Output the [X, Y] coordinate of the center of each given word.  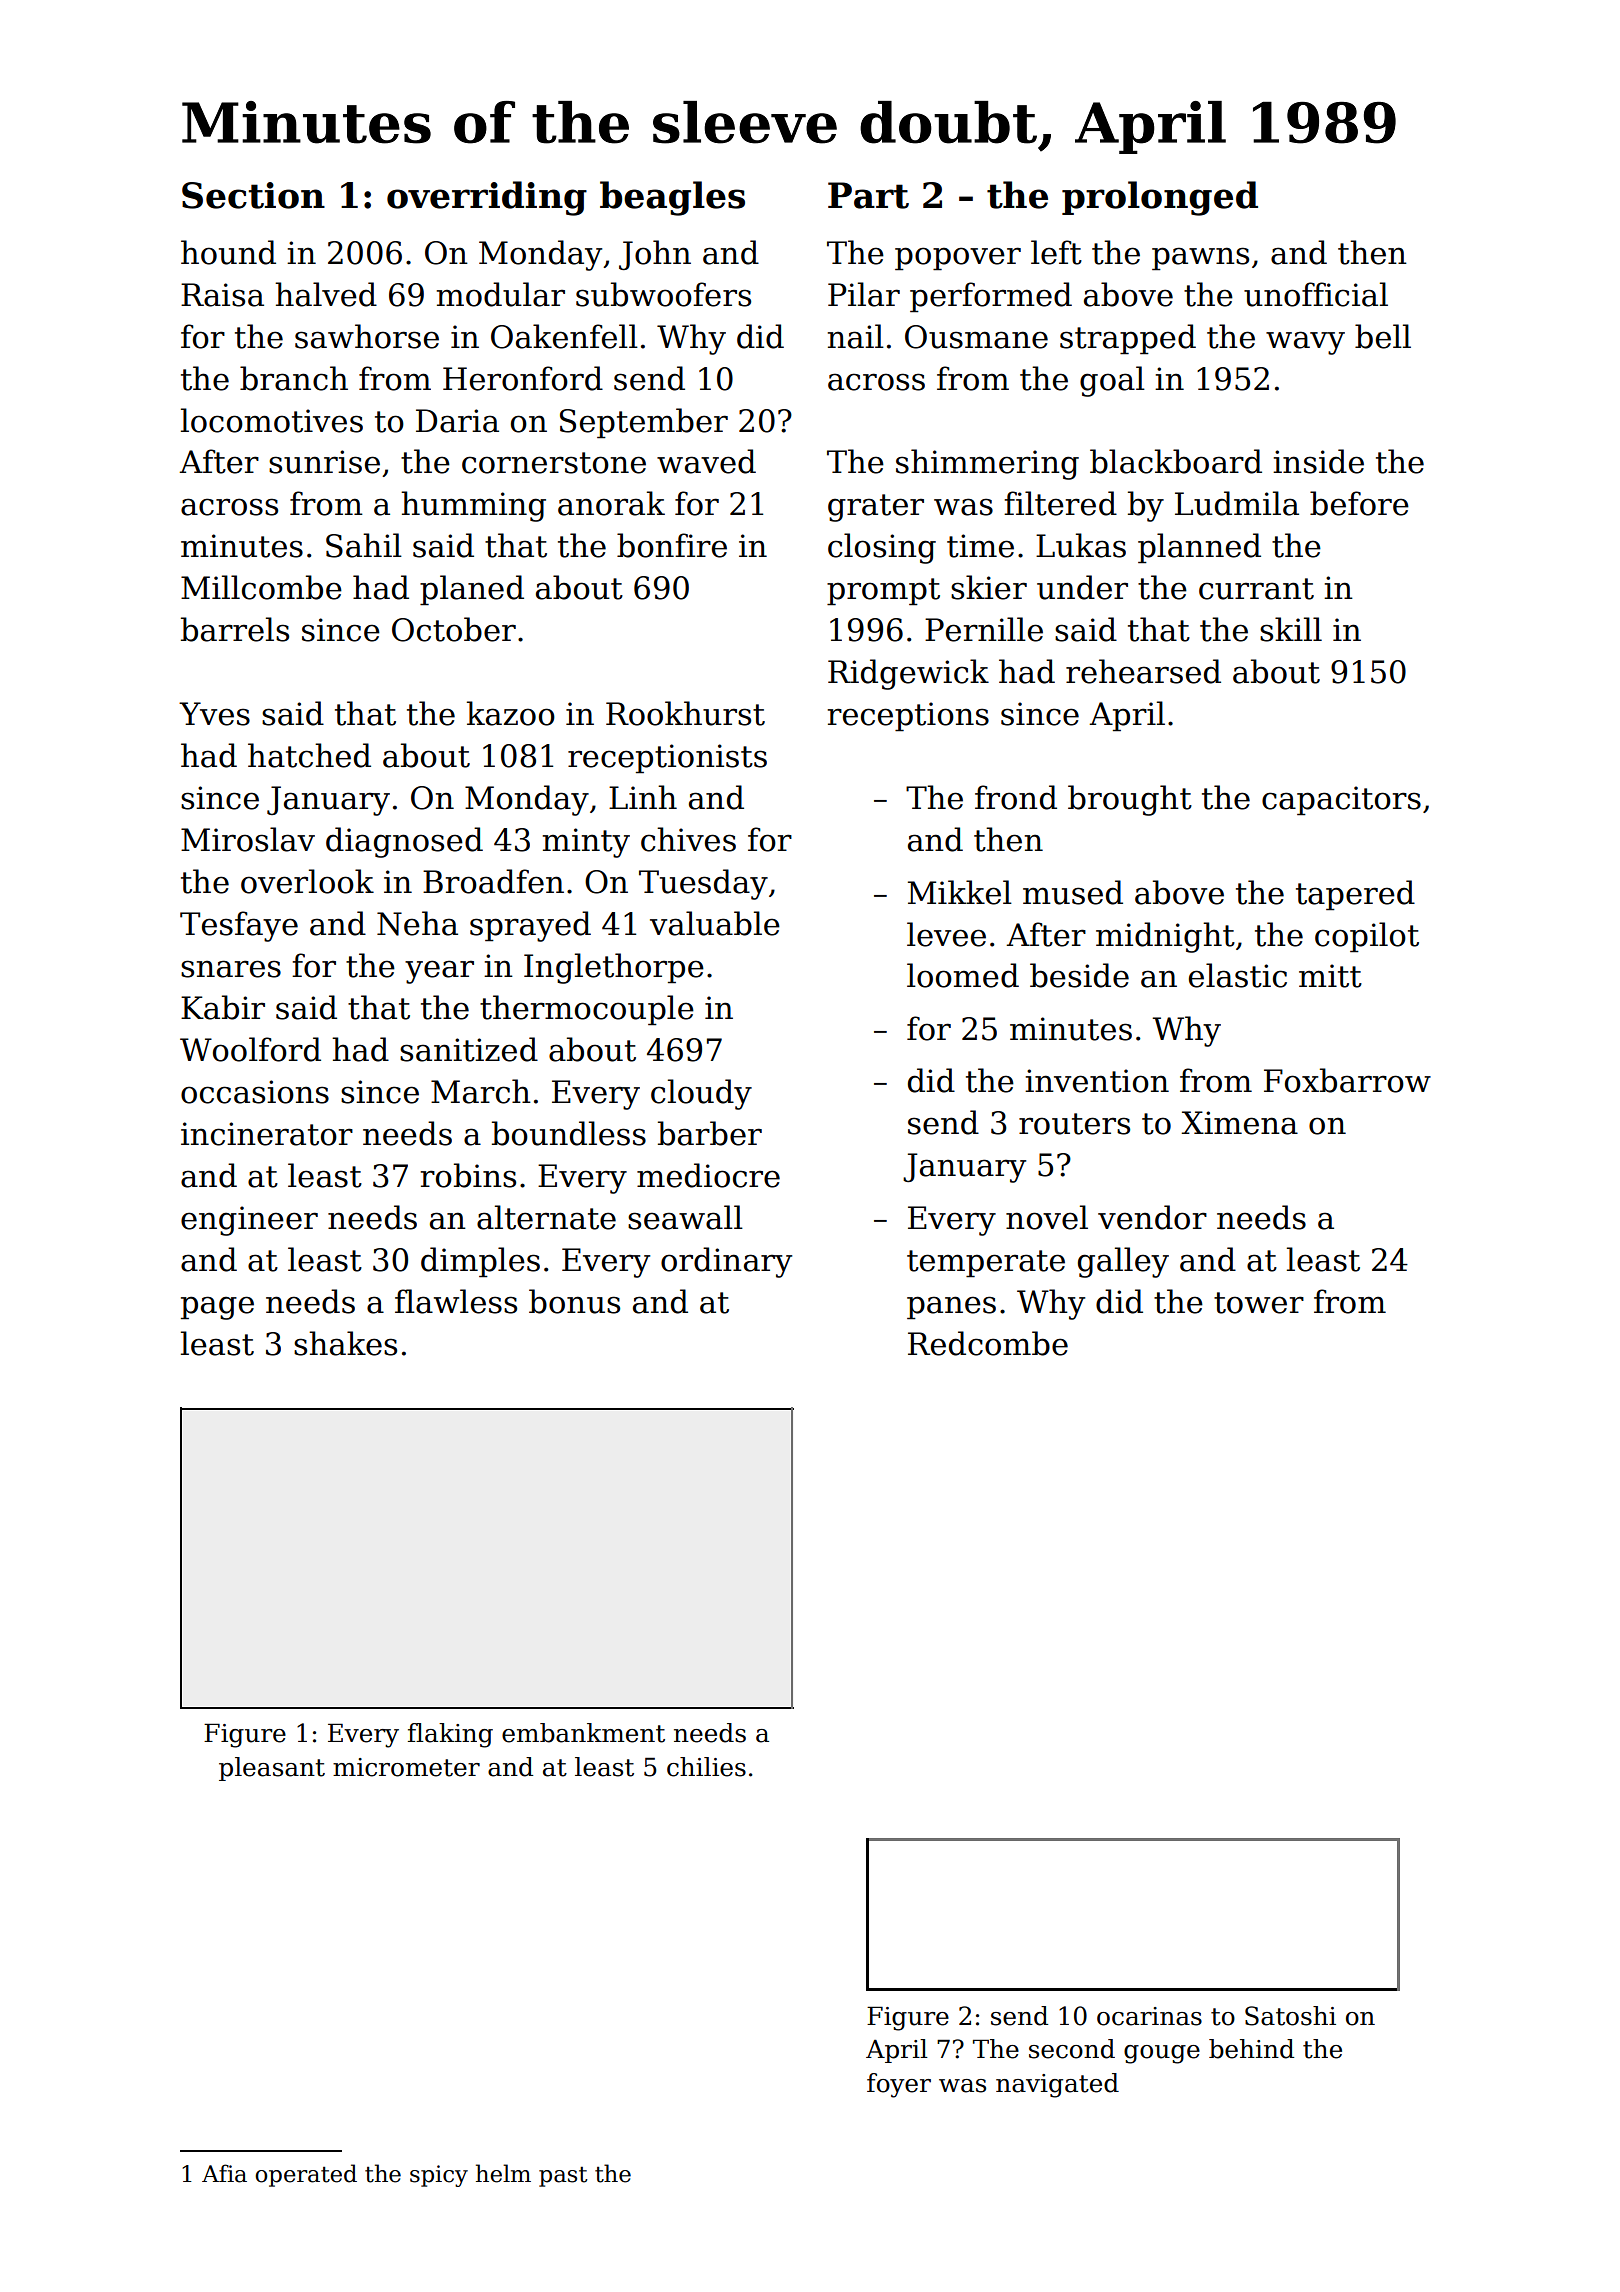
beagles [672, 198]
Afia [224, 2173]
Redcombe [988, 1343]
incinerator [267, 1134]
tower [1259, 1303]
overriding [487, 198]
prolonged [1160, 198]
